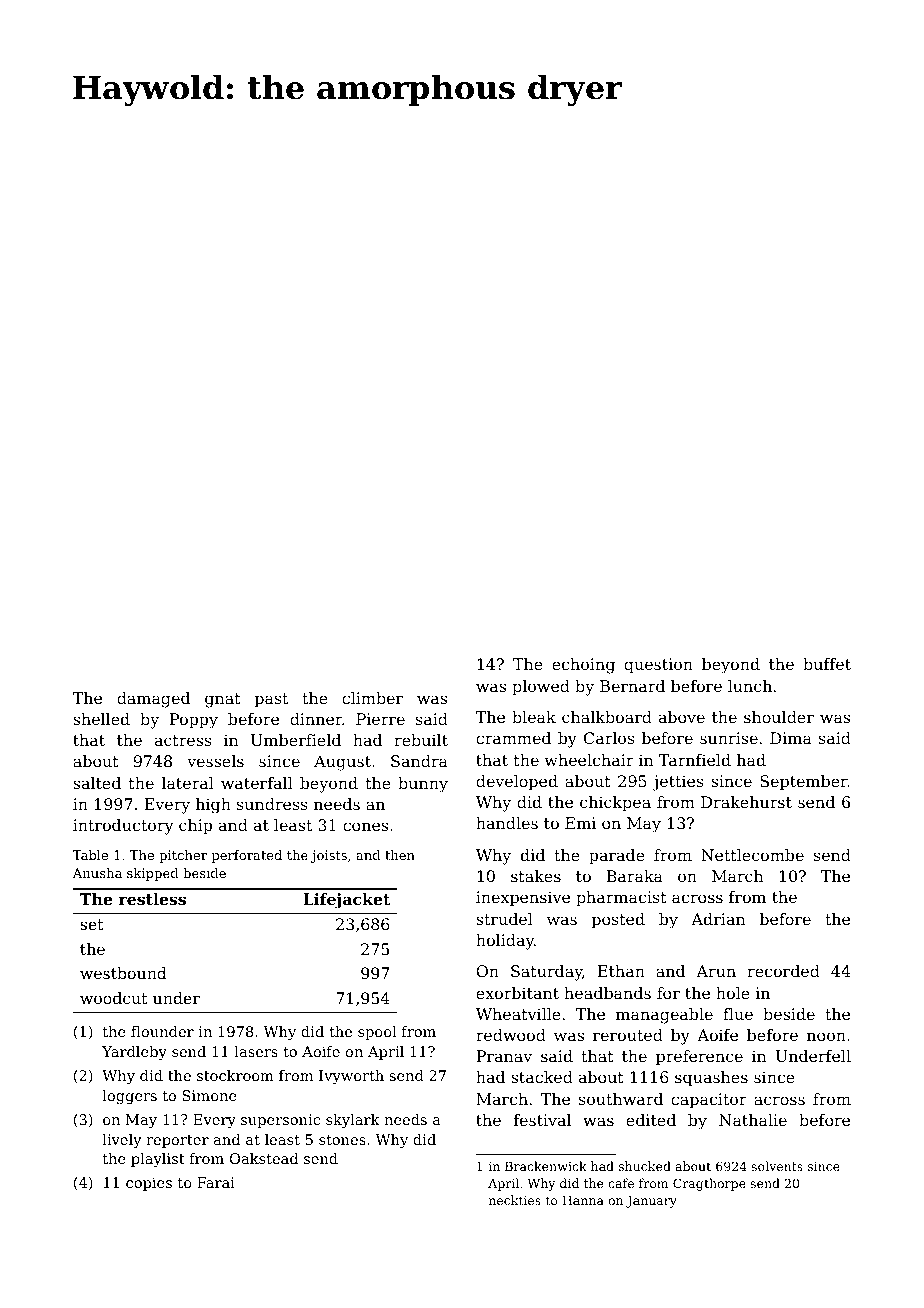 This screenshot has height=1308, width=924. Describe the element at coordinates (827, 664) in the screenshot. I see `buffet` at that location.
